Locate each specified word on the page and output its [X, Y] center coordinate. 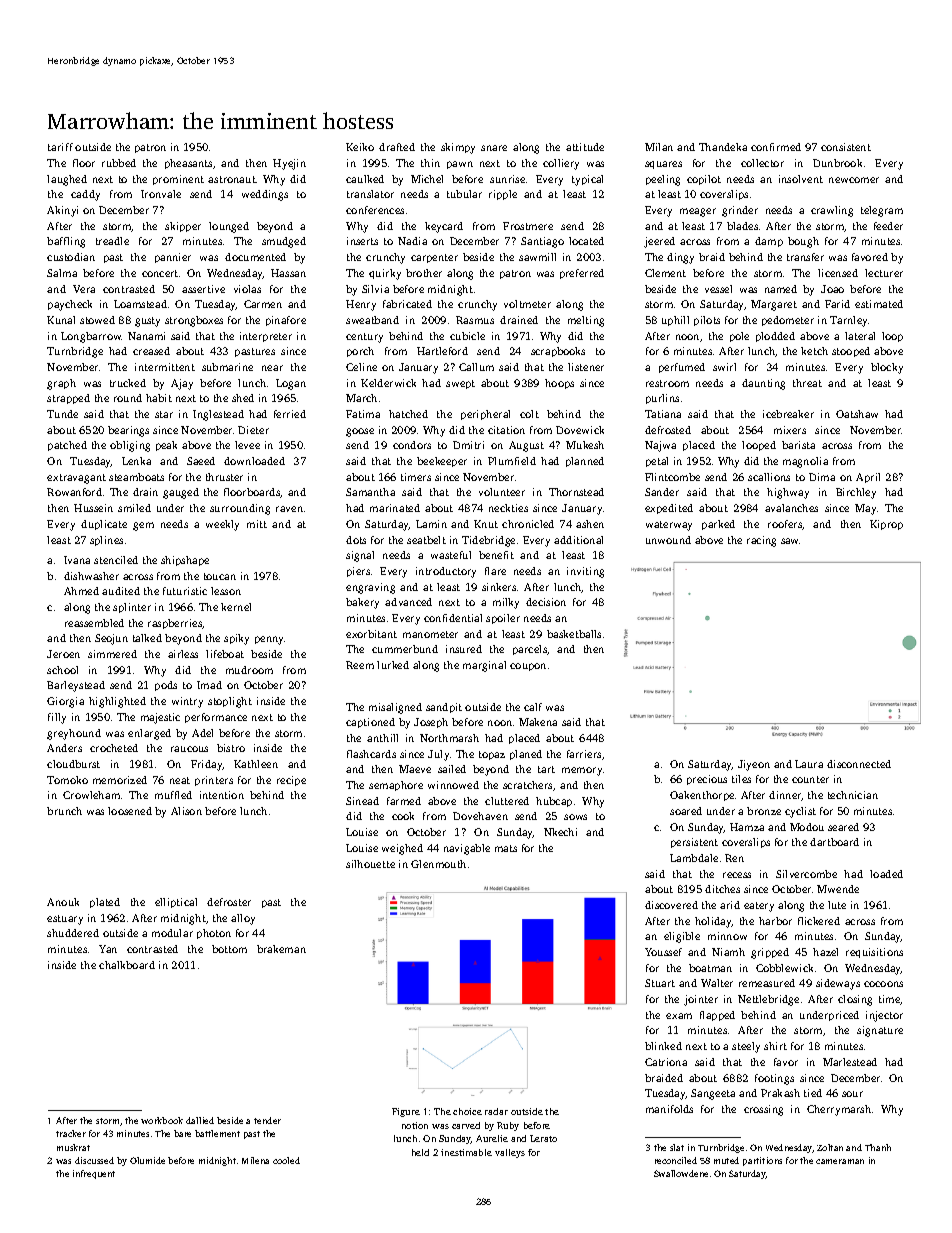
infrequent [94, 1174]
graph [61, 384]
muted [726, 1160]
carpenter [434, 258]
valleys [510, 1153]
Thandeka [723, 147]
